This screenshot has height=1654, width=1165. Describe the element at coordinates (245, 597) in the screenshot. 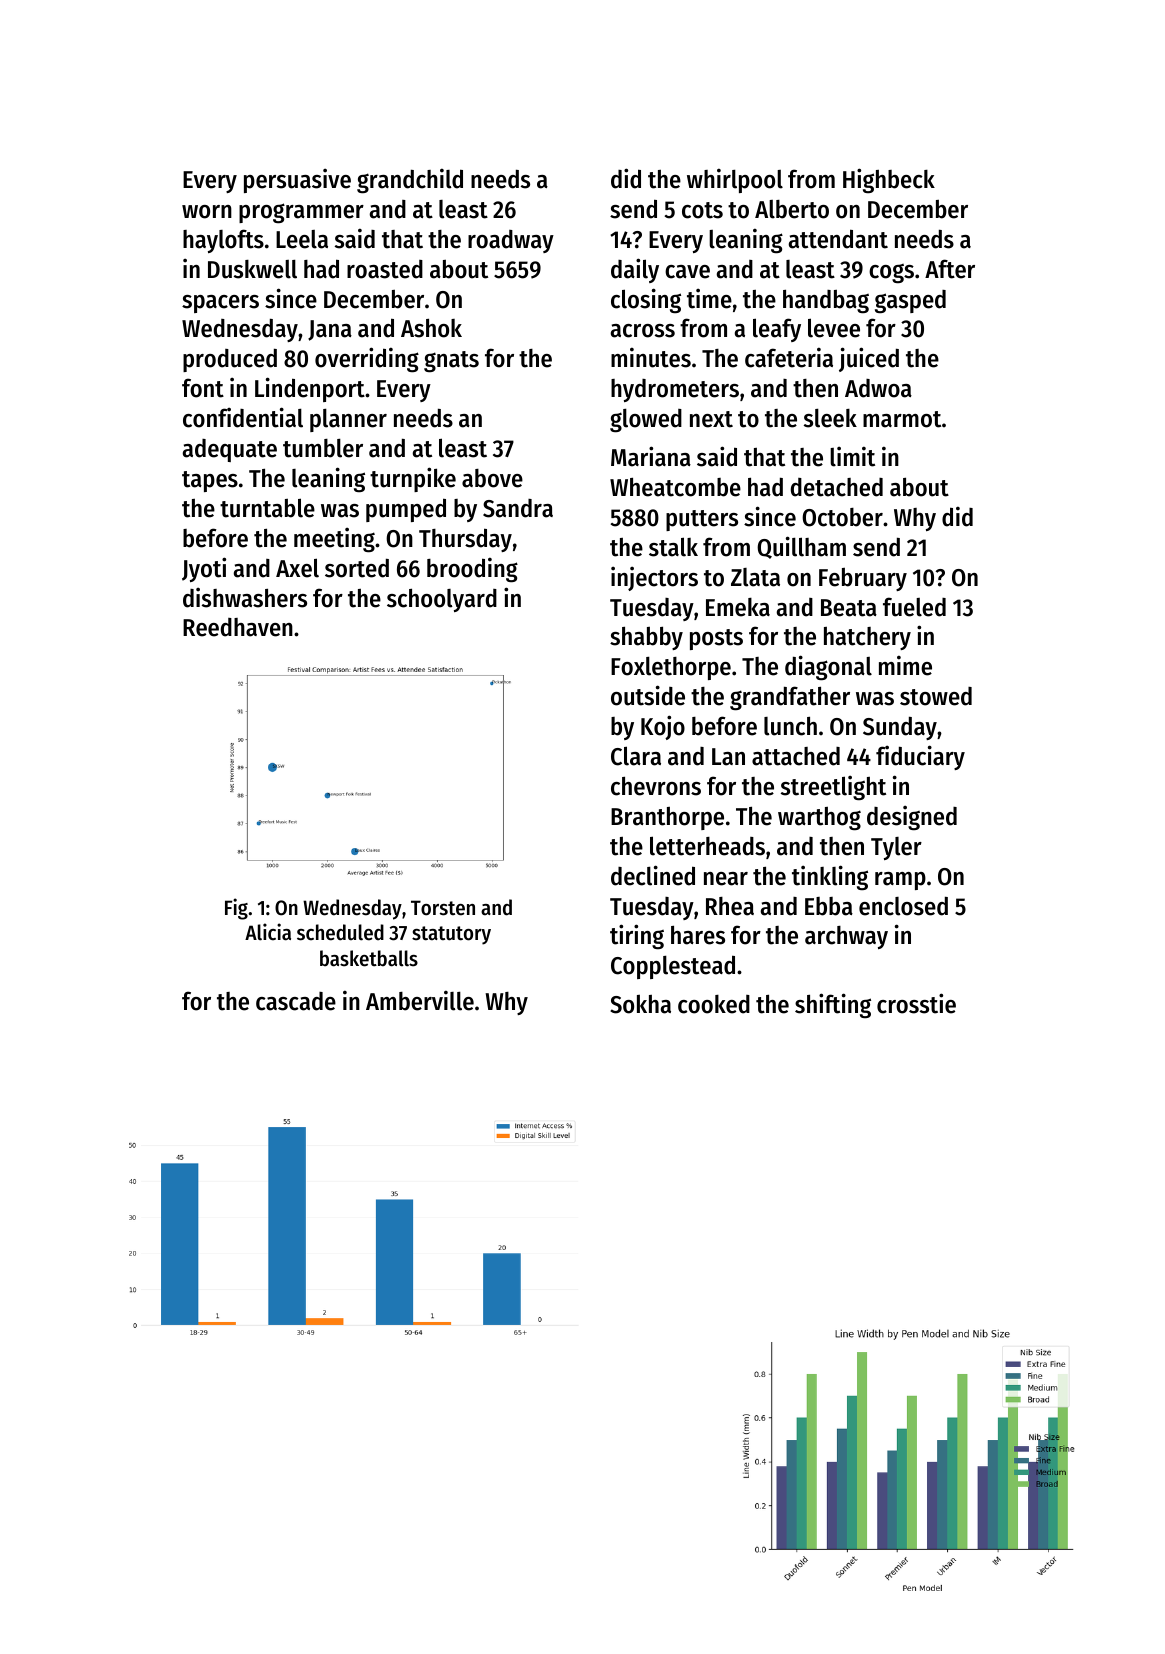

I see `dishwashers` at that location.
